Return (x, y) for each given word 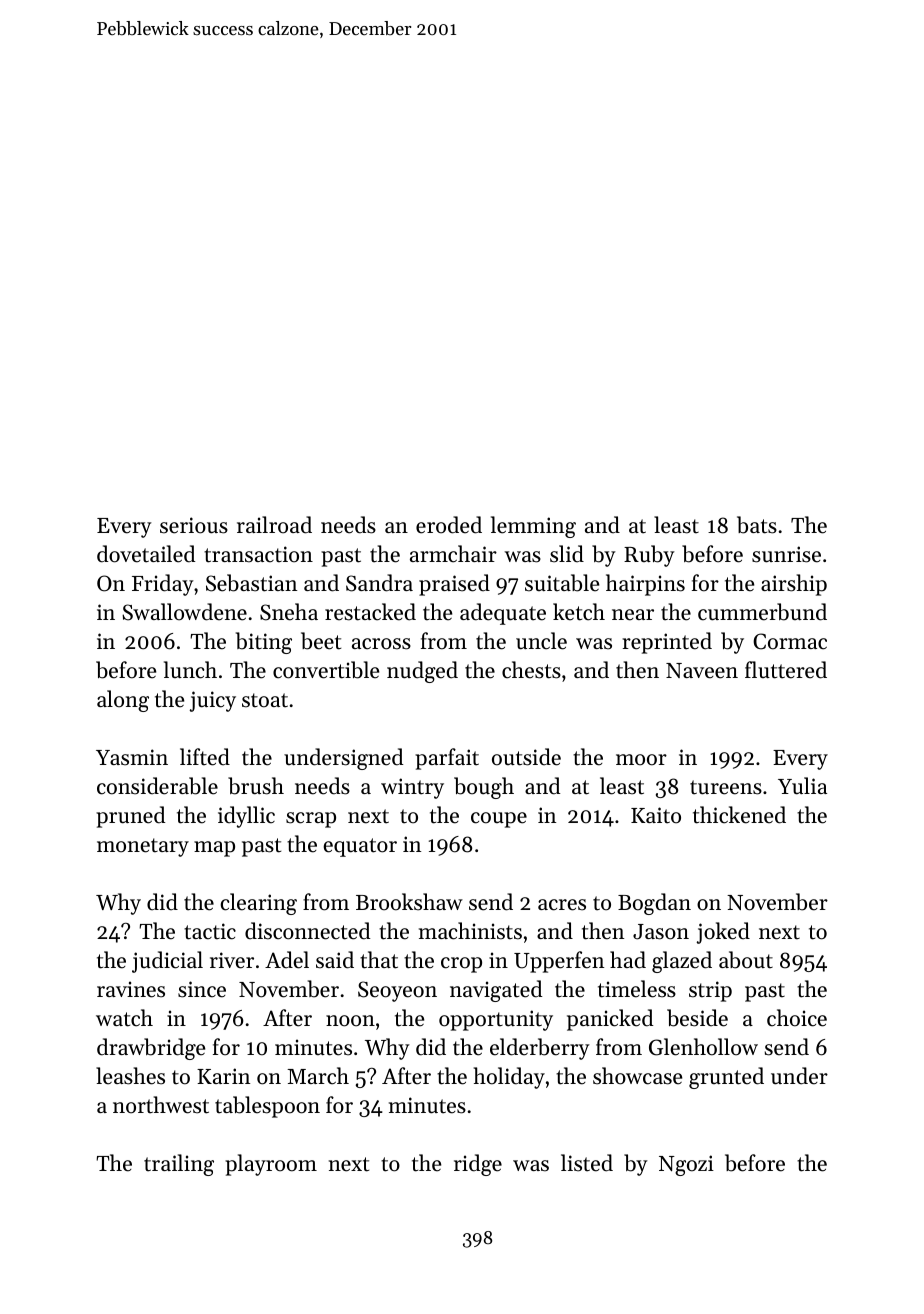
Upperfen (559, 962)
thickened (739, 815)
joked (723, 933)
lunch (190, 670)
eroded (449, 525)
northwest (161, 1105)
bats (757, 525)
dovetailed (146, 554)
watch (124, 1018)
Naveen (702, 671)
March (318, 1076)
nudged (422, 672)
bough (484, 788)
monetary (143, 847)
